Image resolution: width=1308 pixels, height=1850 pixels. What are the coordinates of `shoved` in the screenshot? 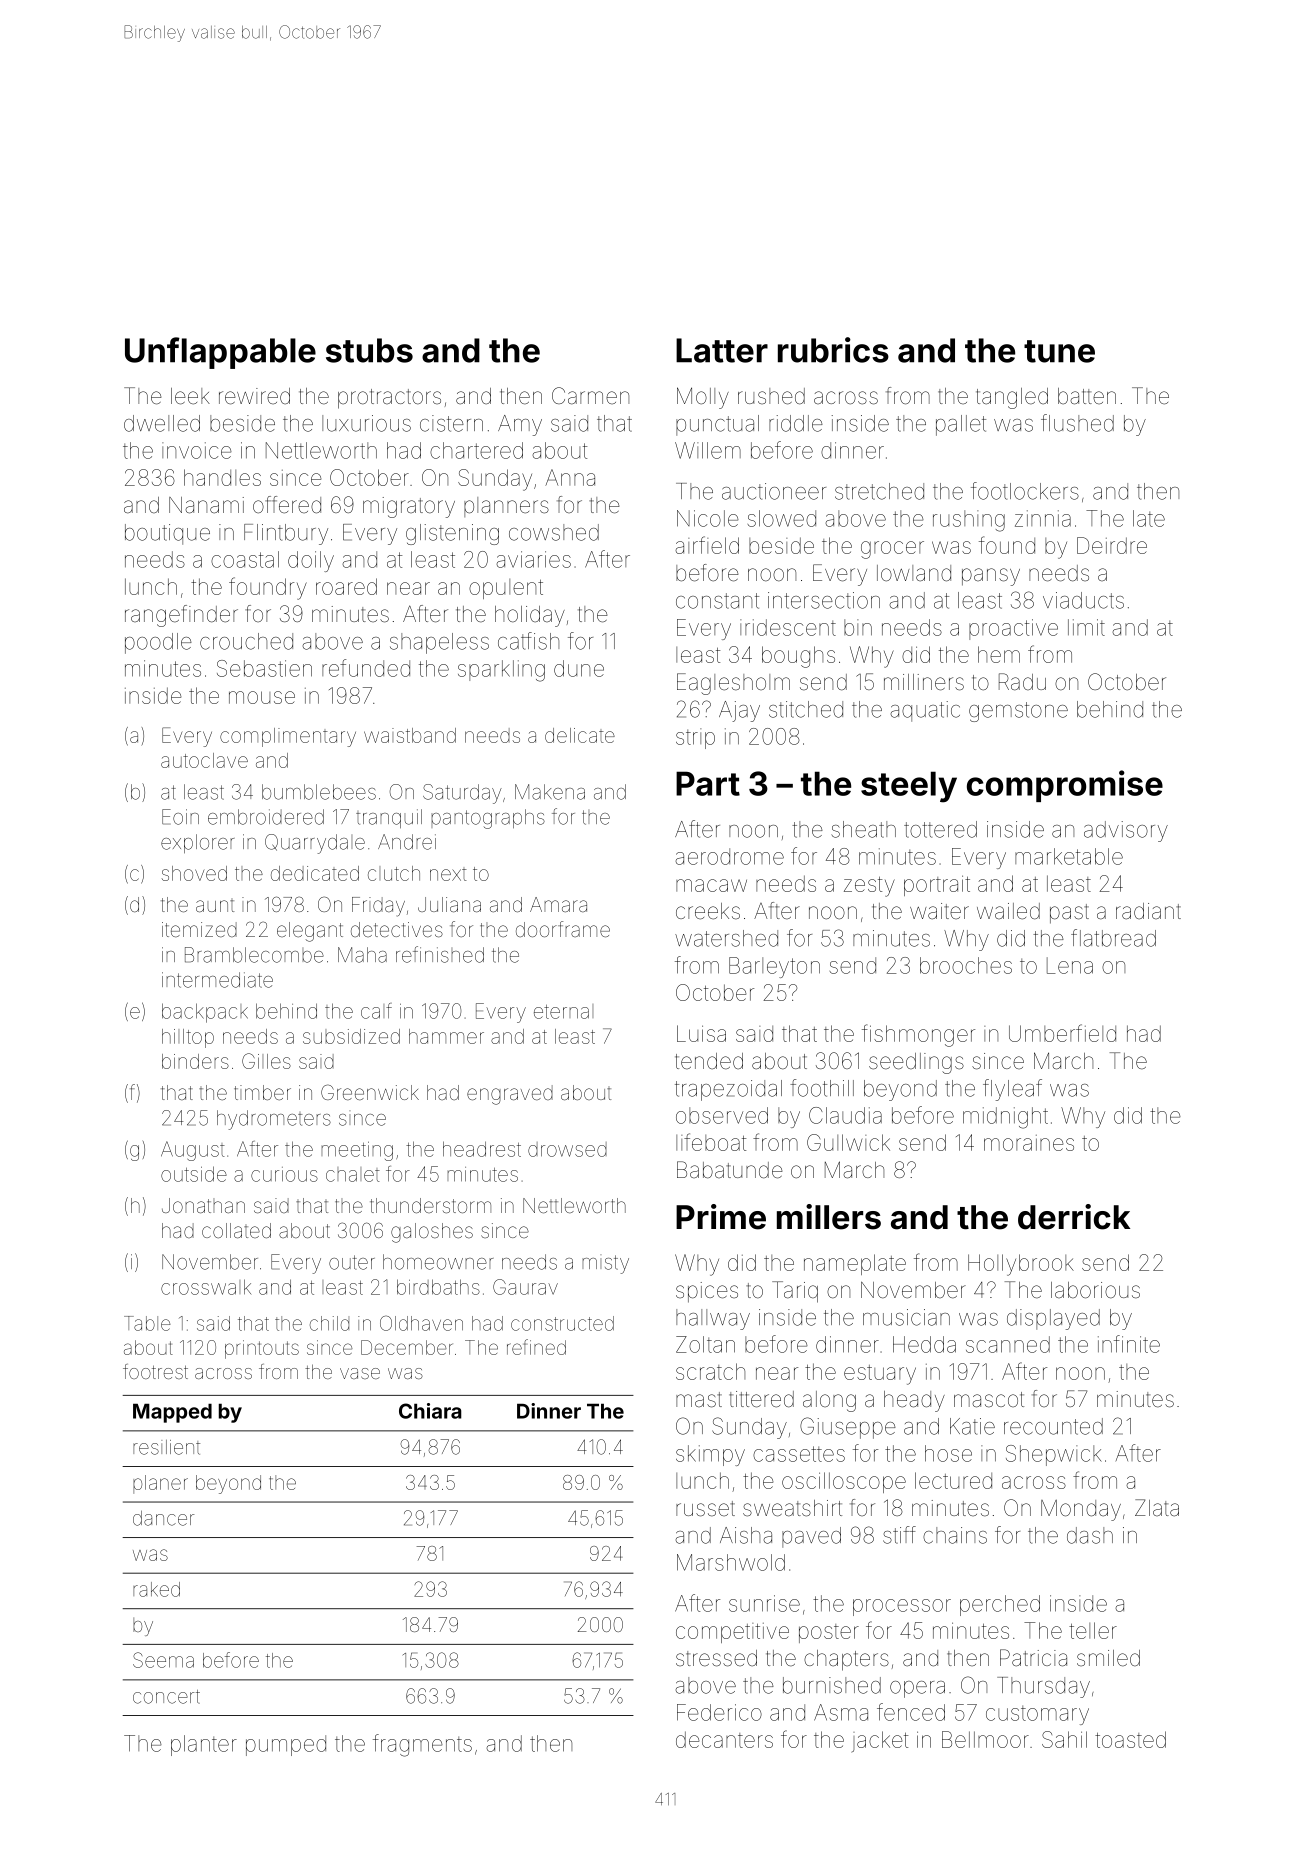 It's located at (194, 873).
